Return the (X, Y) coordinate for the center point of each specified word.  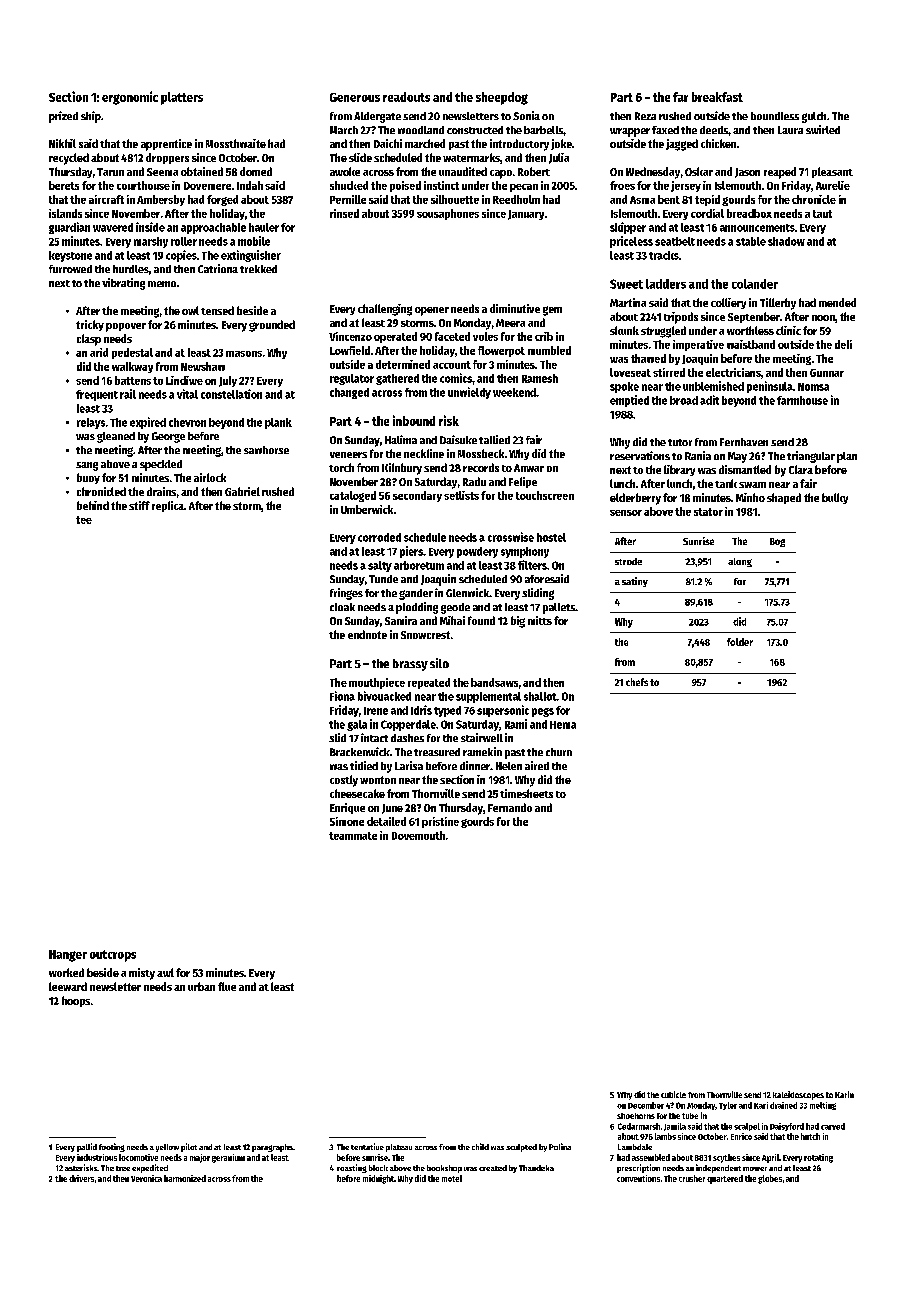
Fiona (342, 696)
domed (256, 171)
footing (112, 1147)
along (740, 562)
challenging (385, 310)
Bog (777, 542)
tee (84, 520)
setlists (461, 495)
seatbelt (675, 241)
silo (439, 663)
